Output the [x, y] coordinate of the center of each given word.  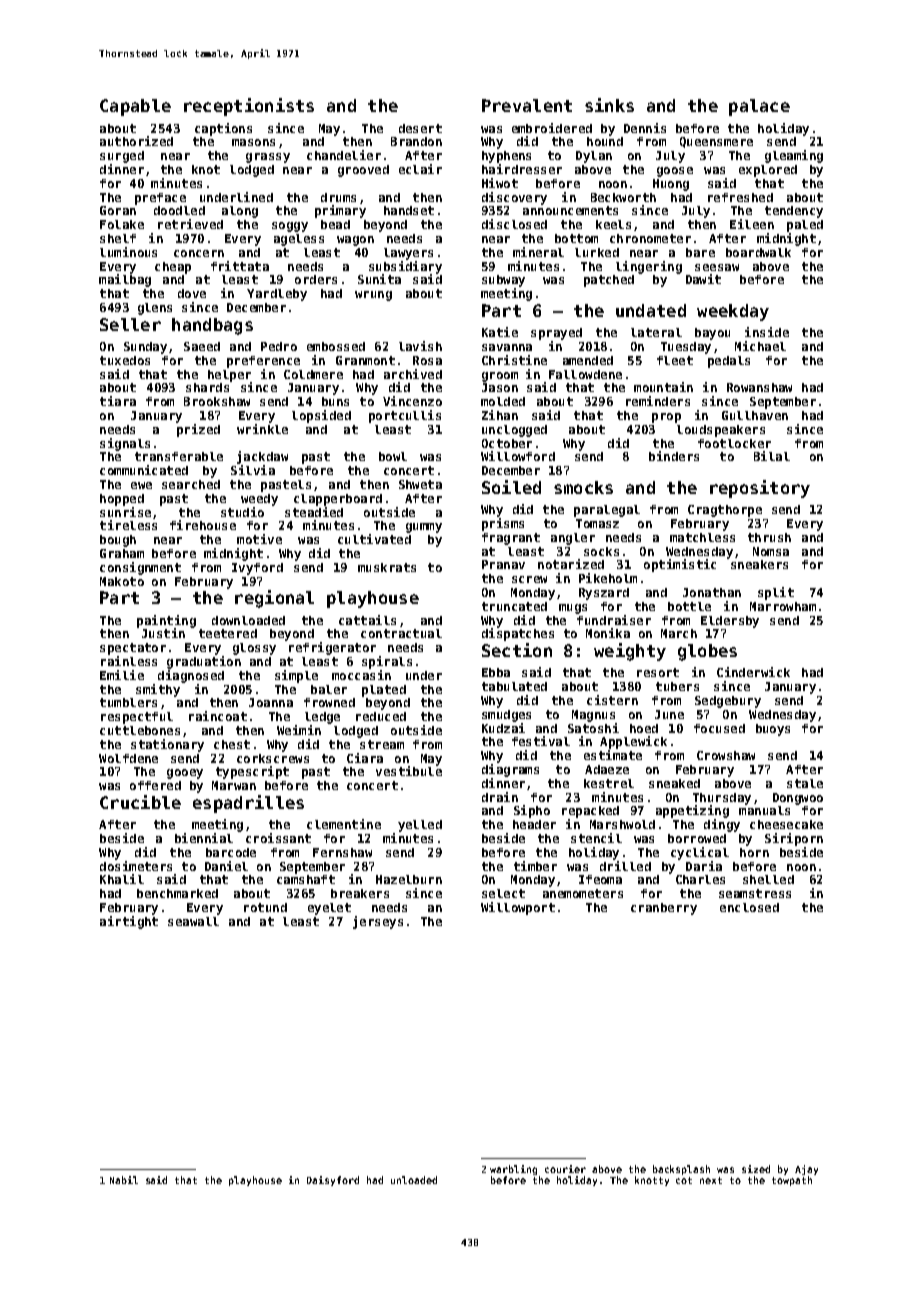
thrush [769, 537]
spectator [133, 649]
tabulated [514, 686]
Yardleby [277, 295]
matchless [702, 537]
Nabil [124, 1180]
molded [503, 401]
